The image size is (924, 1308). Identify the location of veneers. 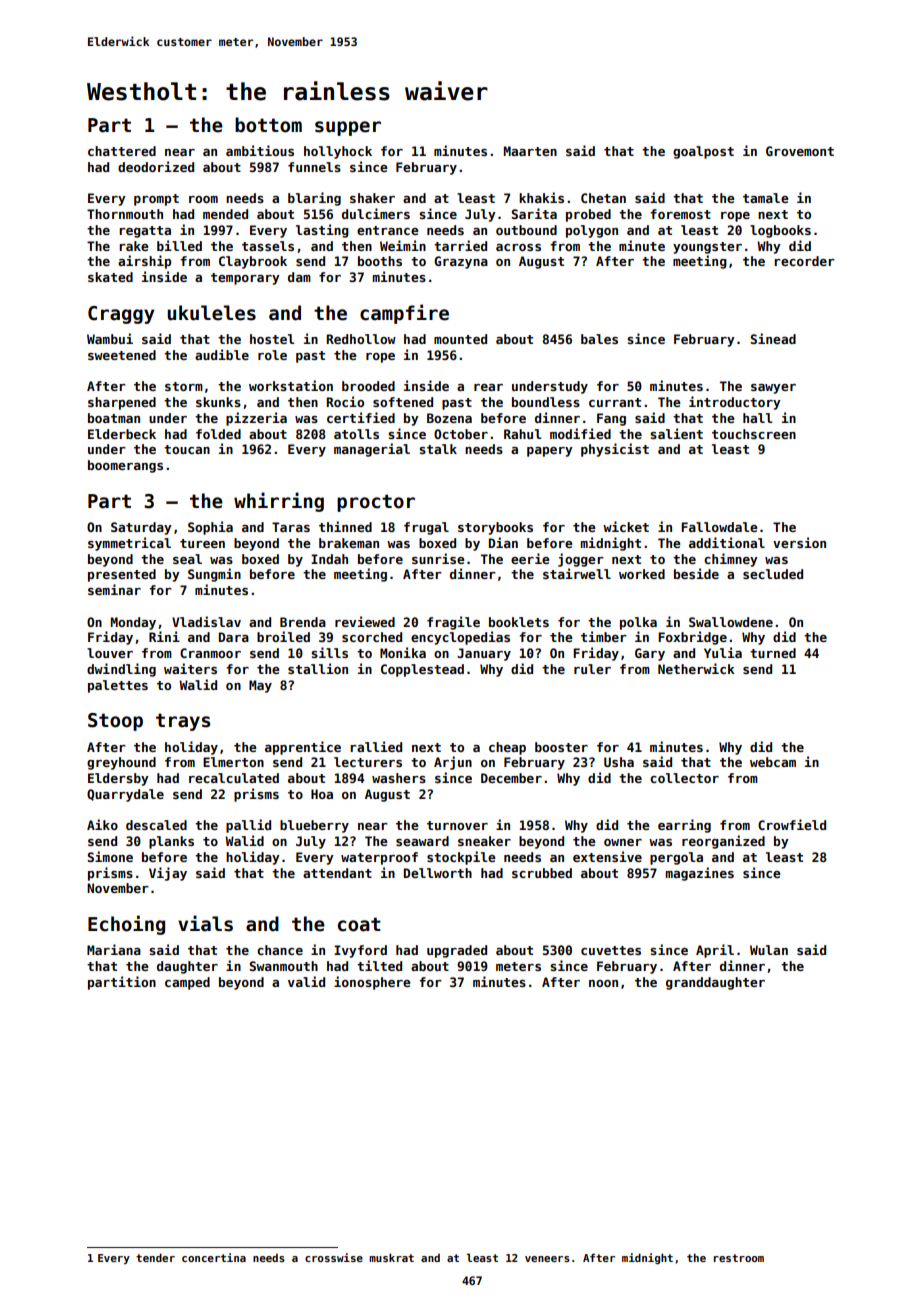
(547, 1259).
